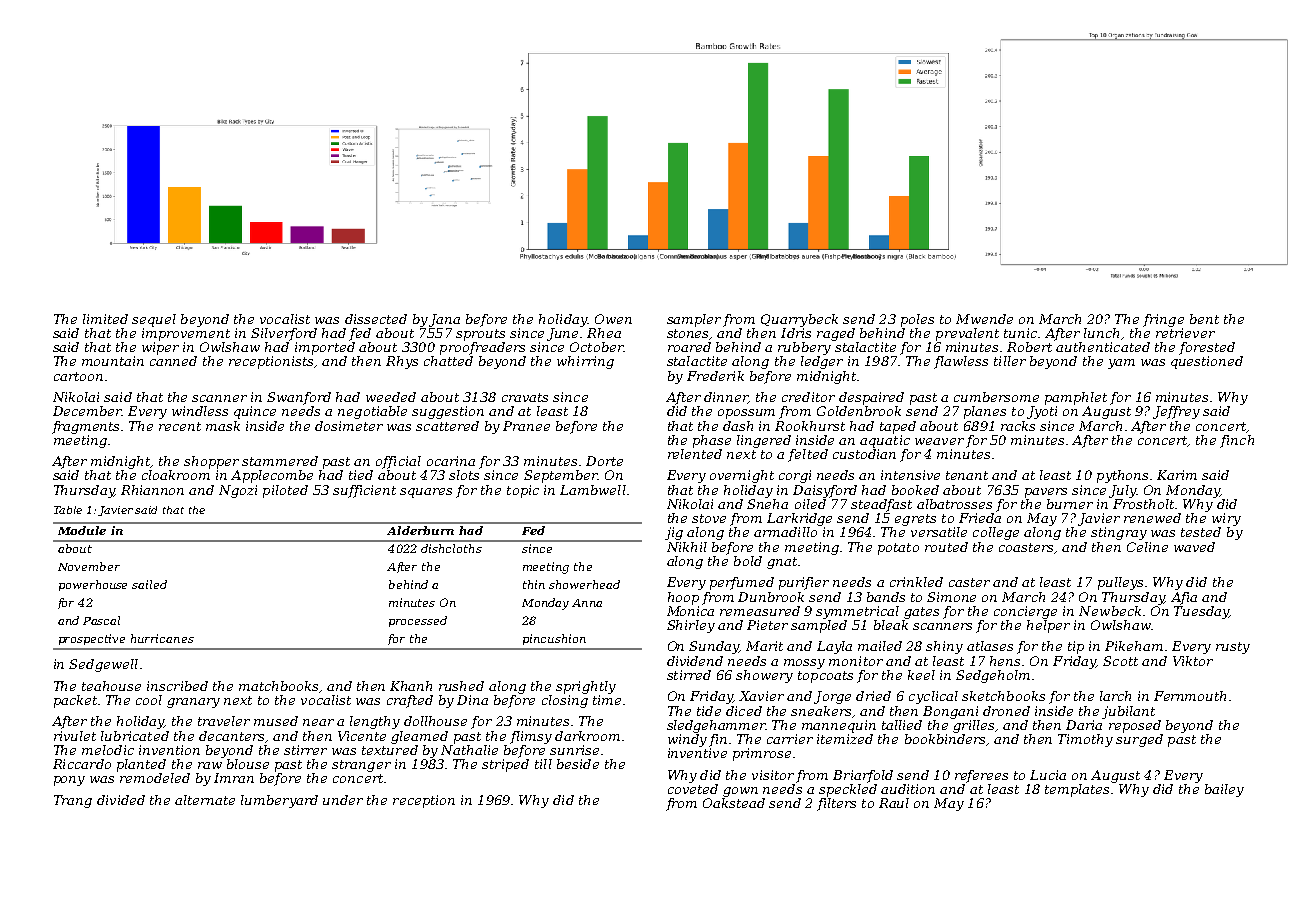 The width and height of the document is (1308, 924). What do you see at coordinates (154, 320) in the document?
I see `sequel` at bounding box center [154, 320].
